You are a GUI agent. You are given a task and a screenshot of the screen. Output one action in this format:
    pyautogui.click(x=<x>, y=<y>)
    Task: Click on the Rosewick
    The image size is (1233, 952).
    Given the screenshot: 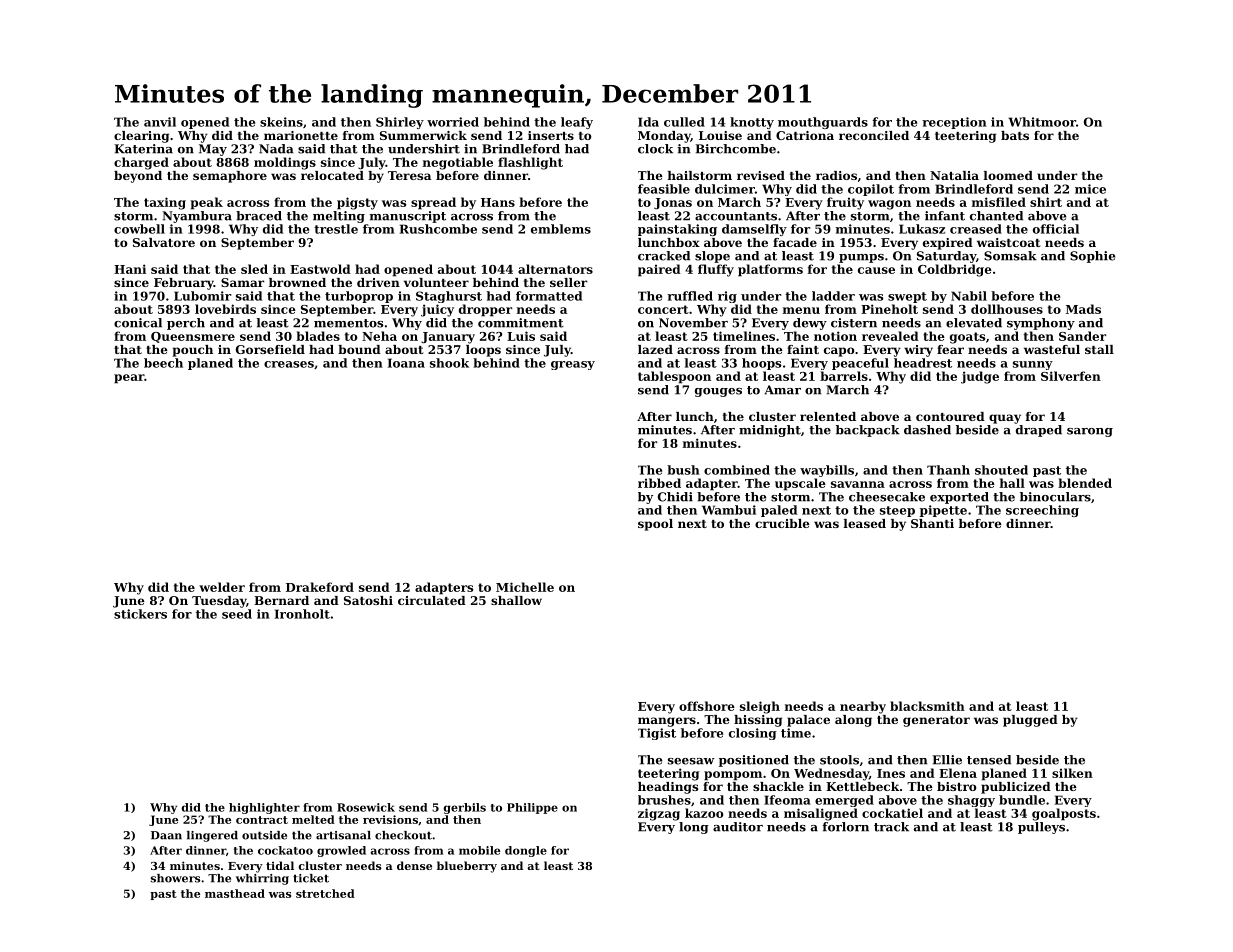 What is the action you would take?
    pyautogui.click(x=366, y=807)
